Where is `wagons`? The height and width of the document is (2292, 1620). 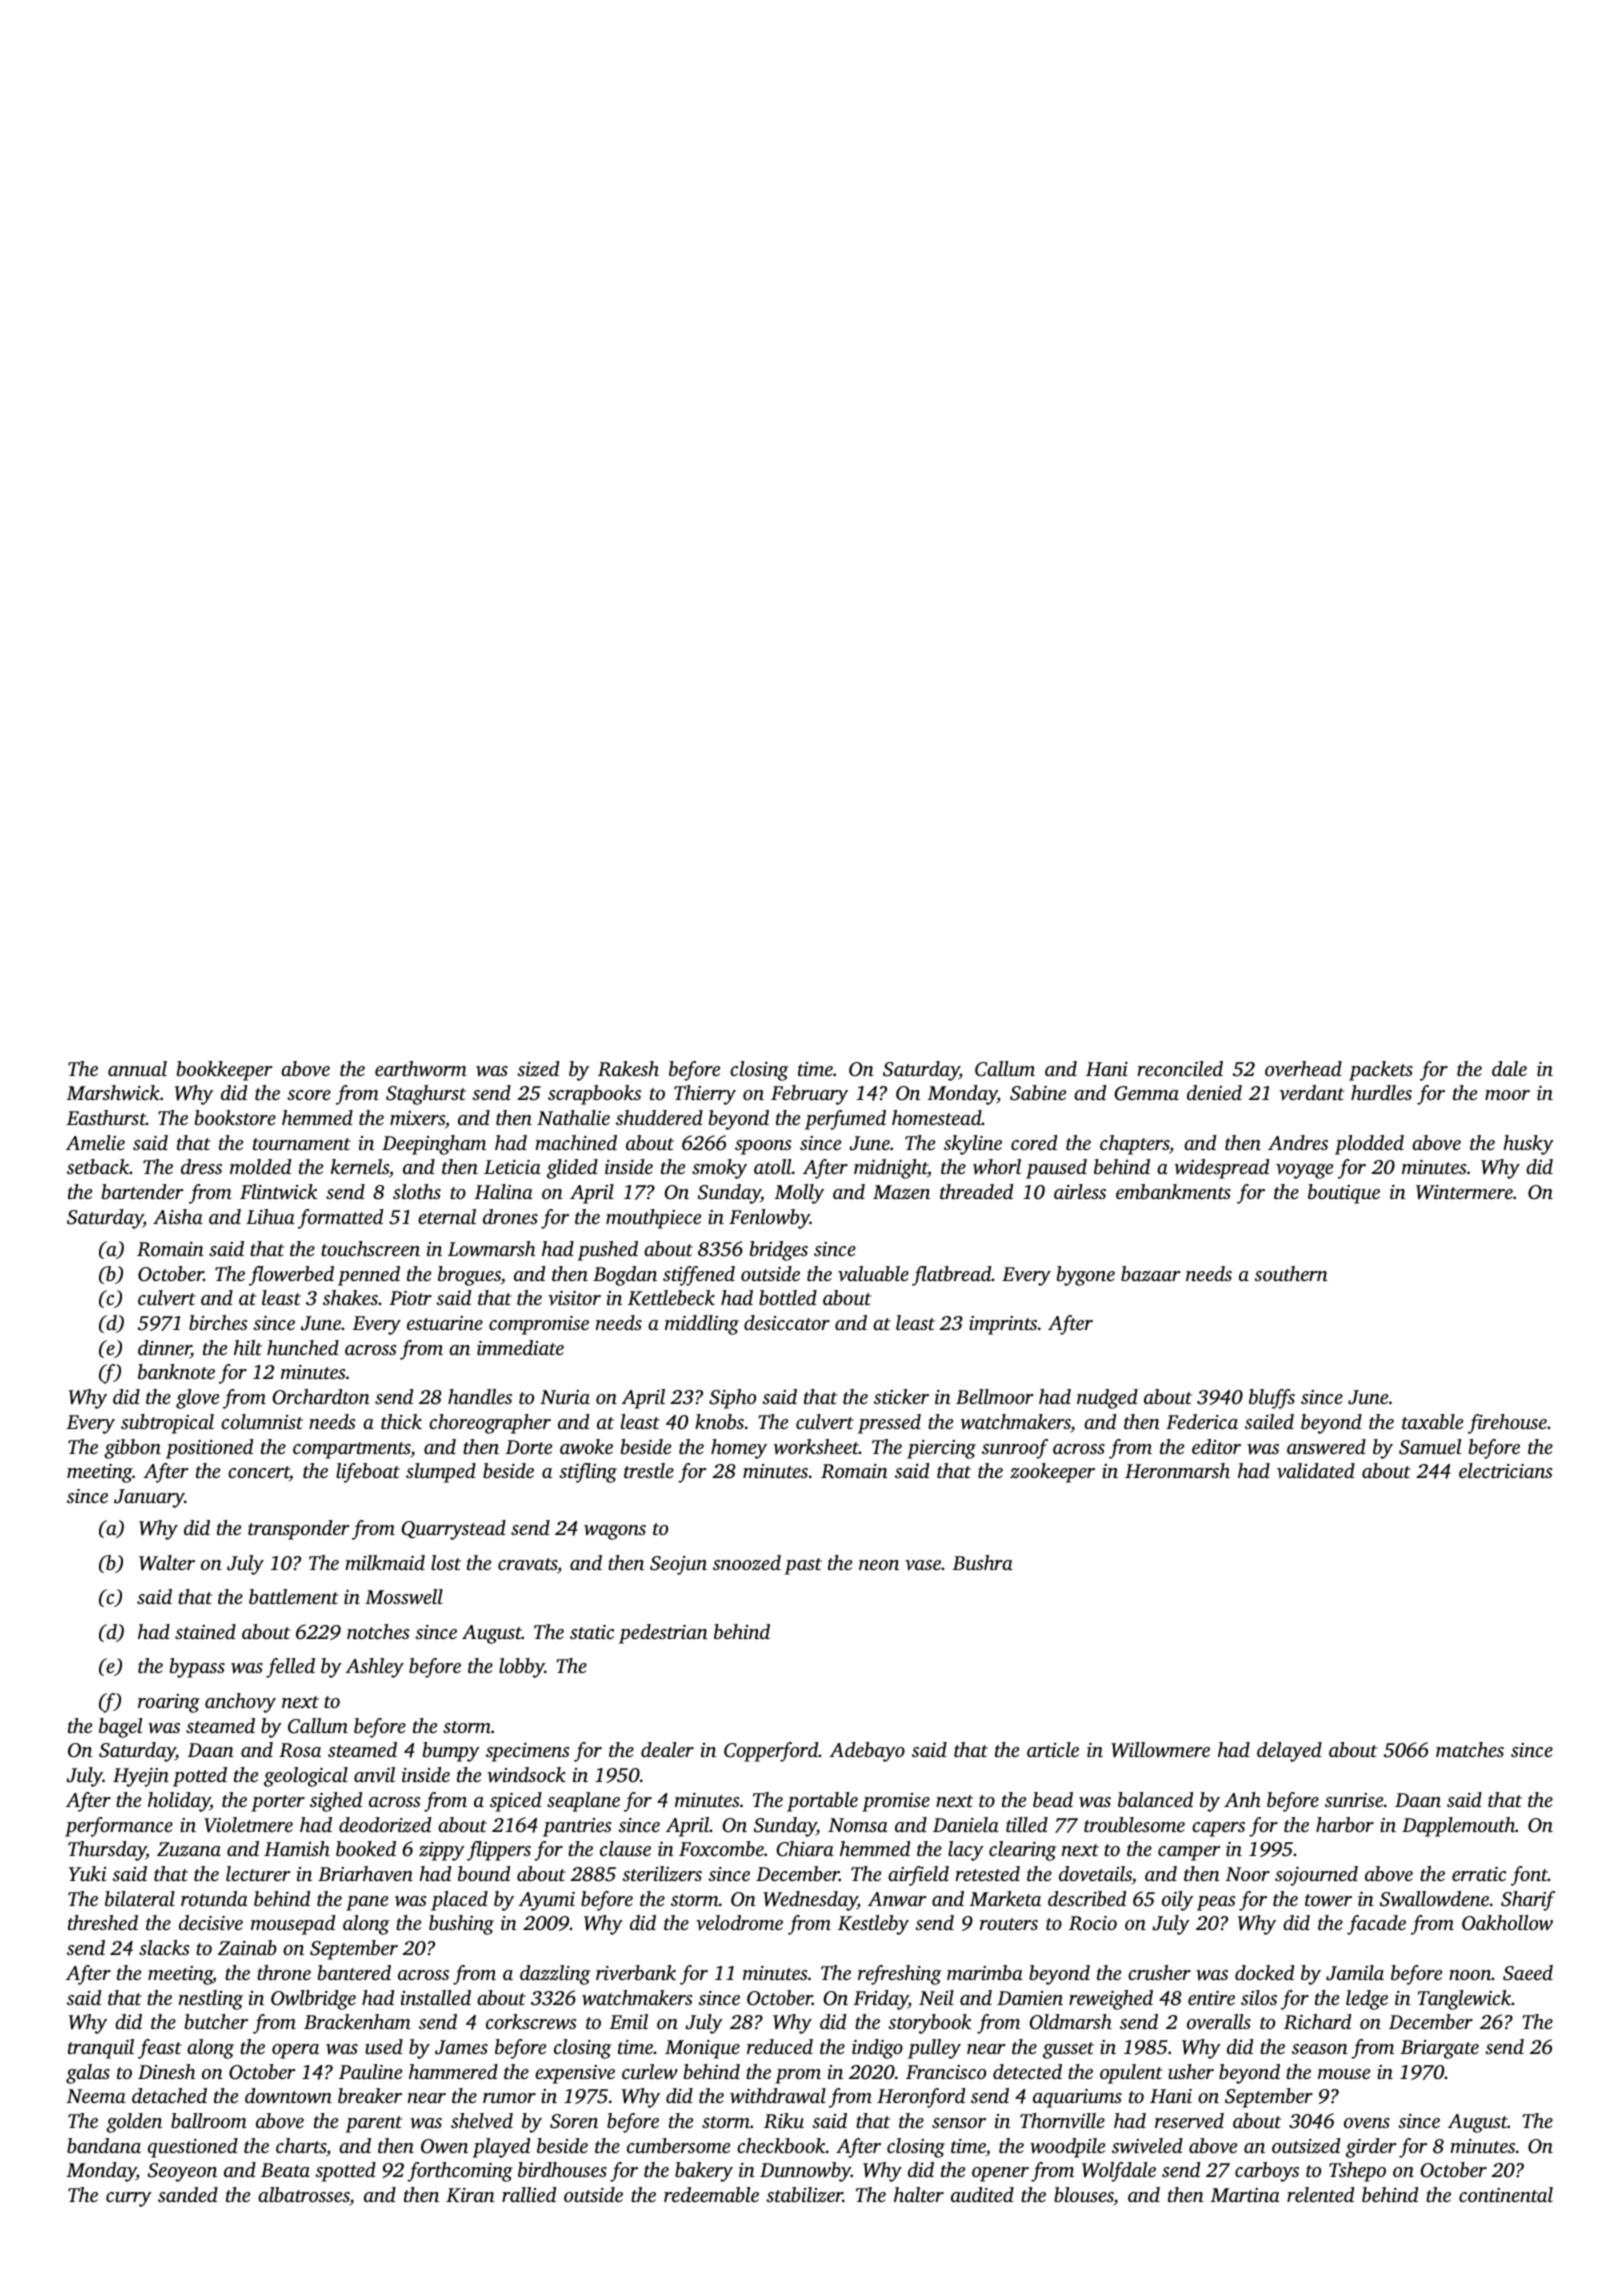 wagons is located at coordinates (615, 1532).
